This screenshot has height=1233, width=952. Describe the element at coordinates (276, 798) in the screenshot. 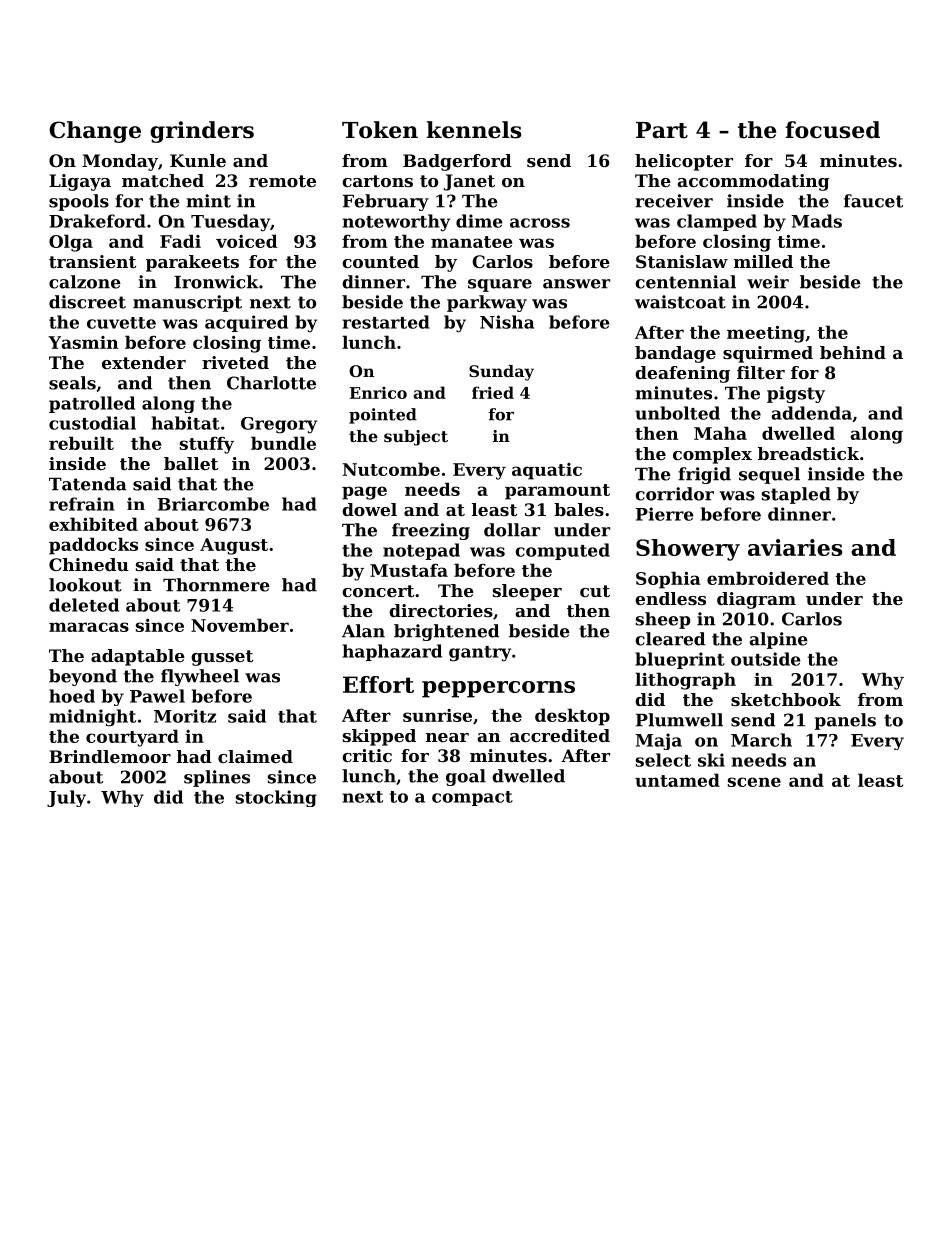

I see `stocking` at that location.
